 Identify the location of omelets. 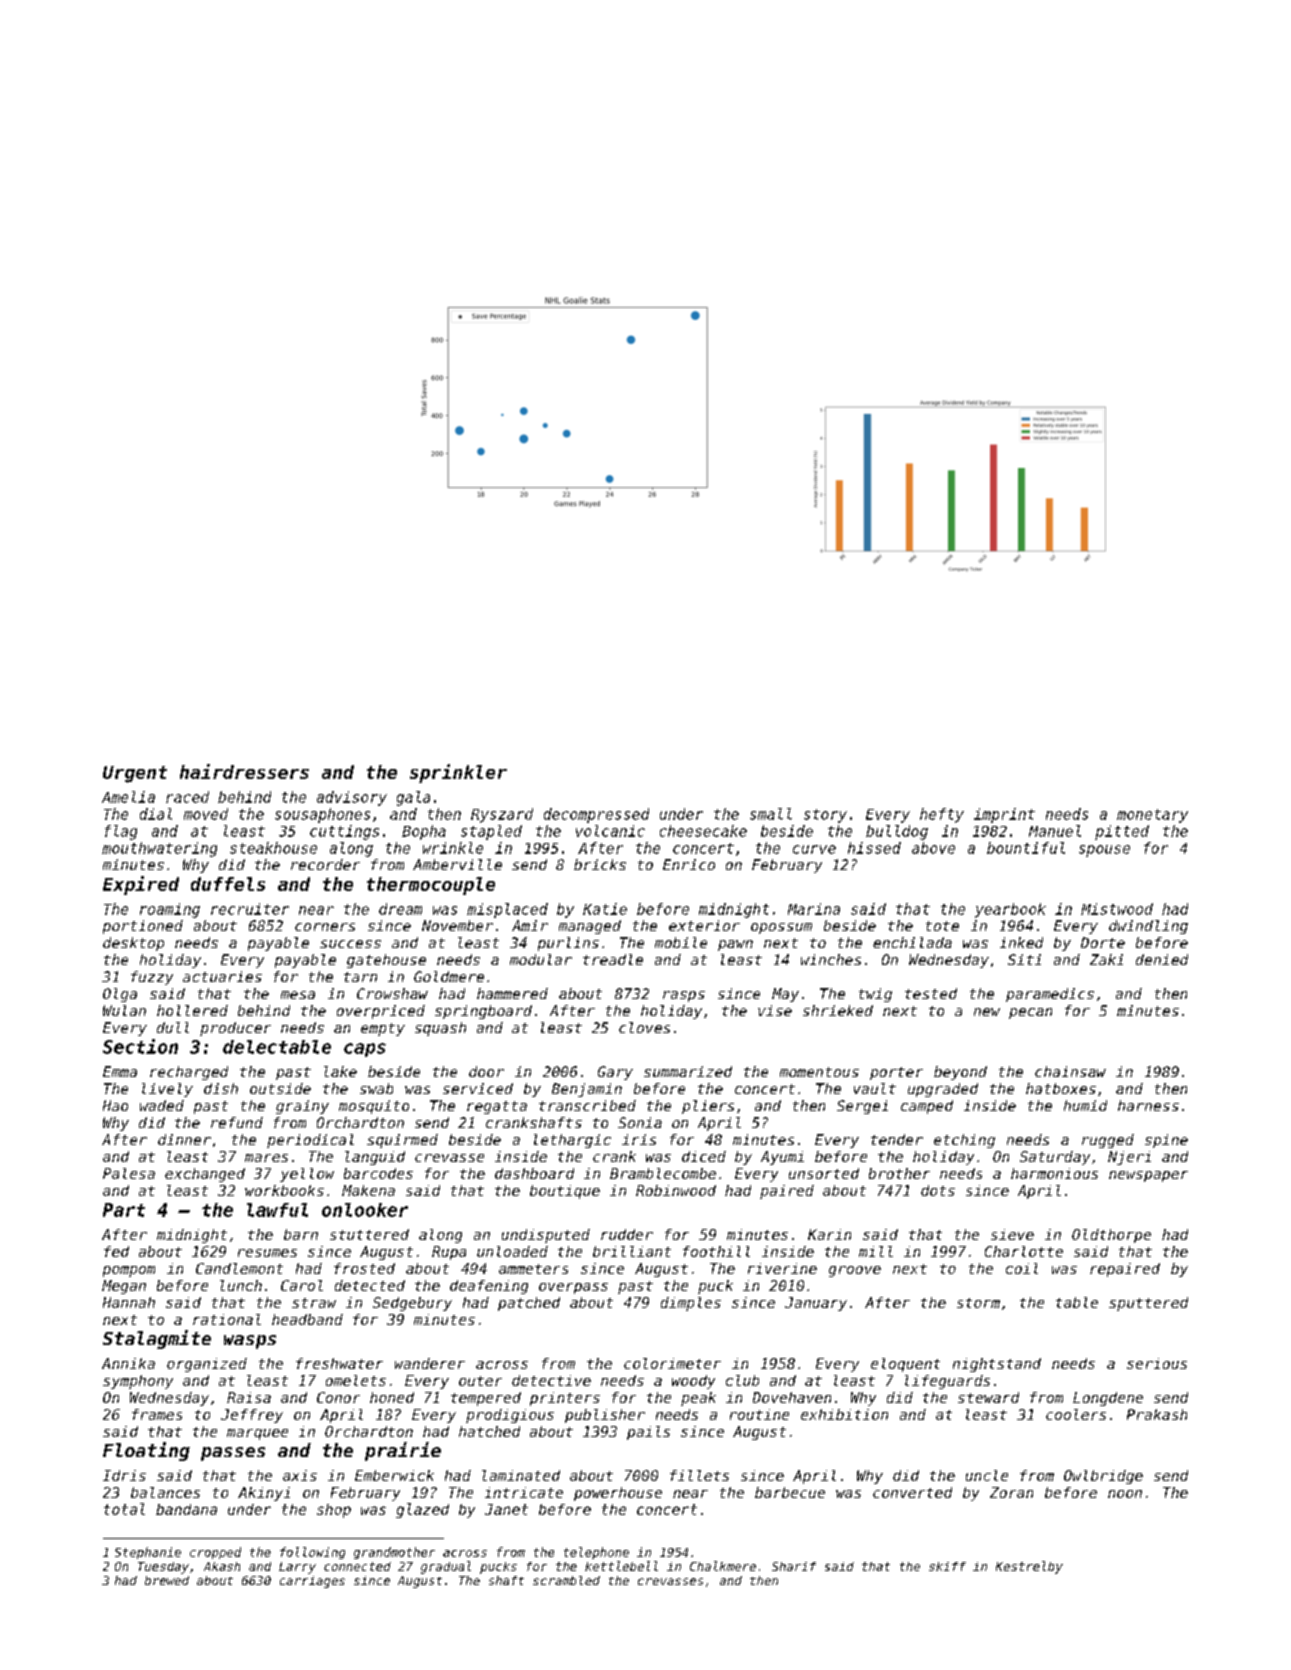
(356, 1380).
